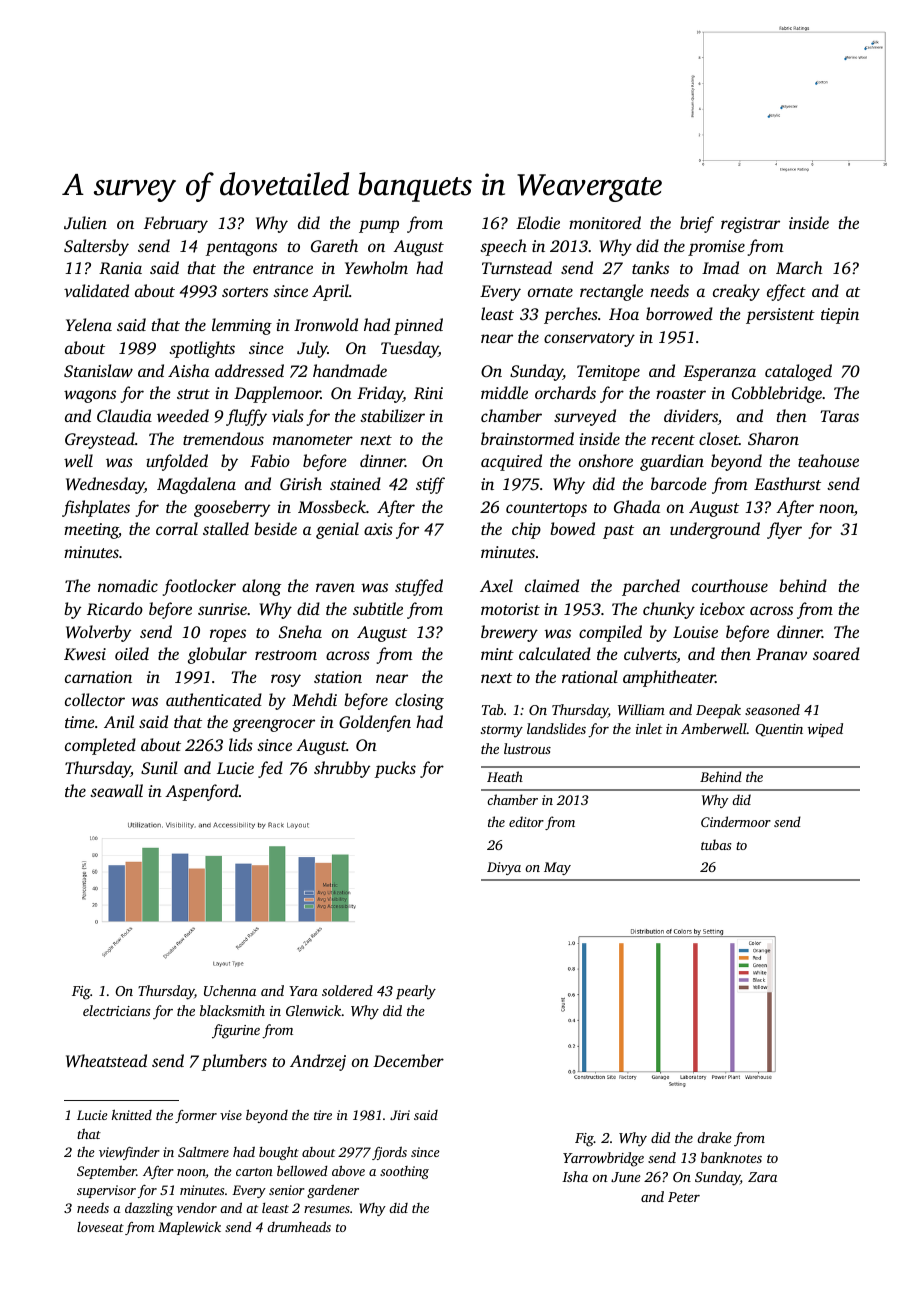  Describe the element at coordinates (301, 484) in the screenshot. I see `Girish` at that location.
